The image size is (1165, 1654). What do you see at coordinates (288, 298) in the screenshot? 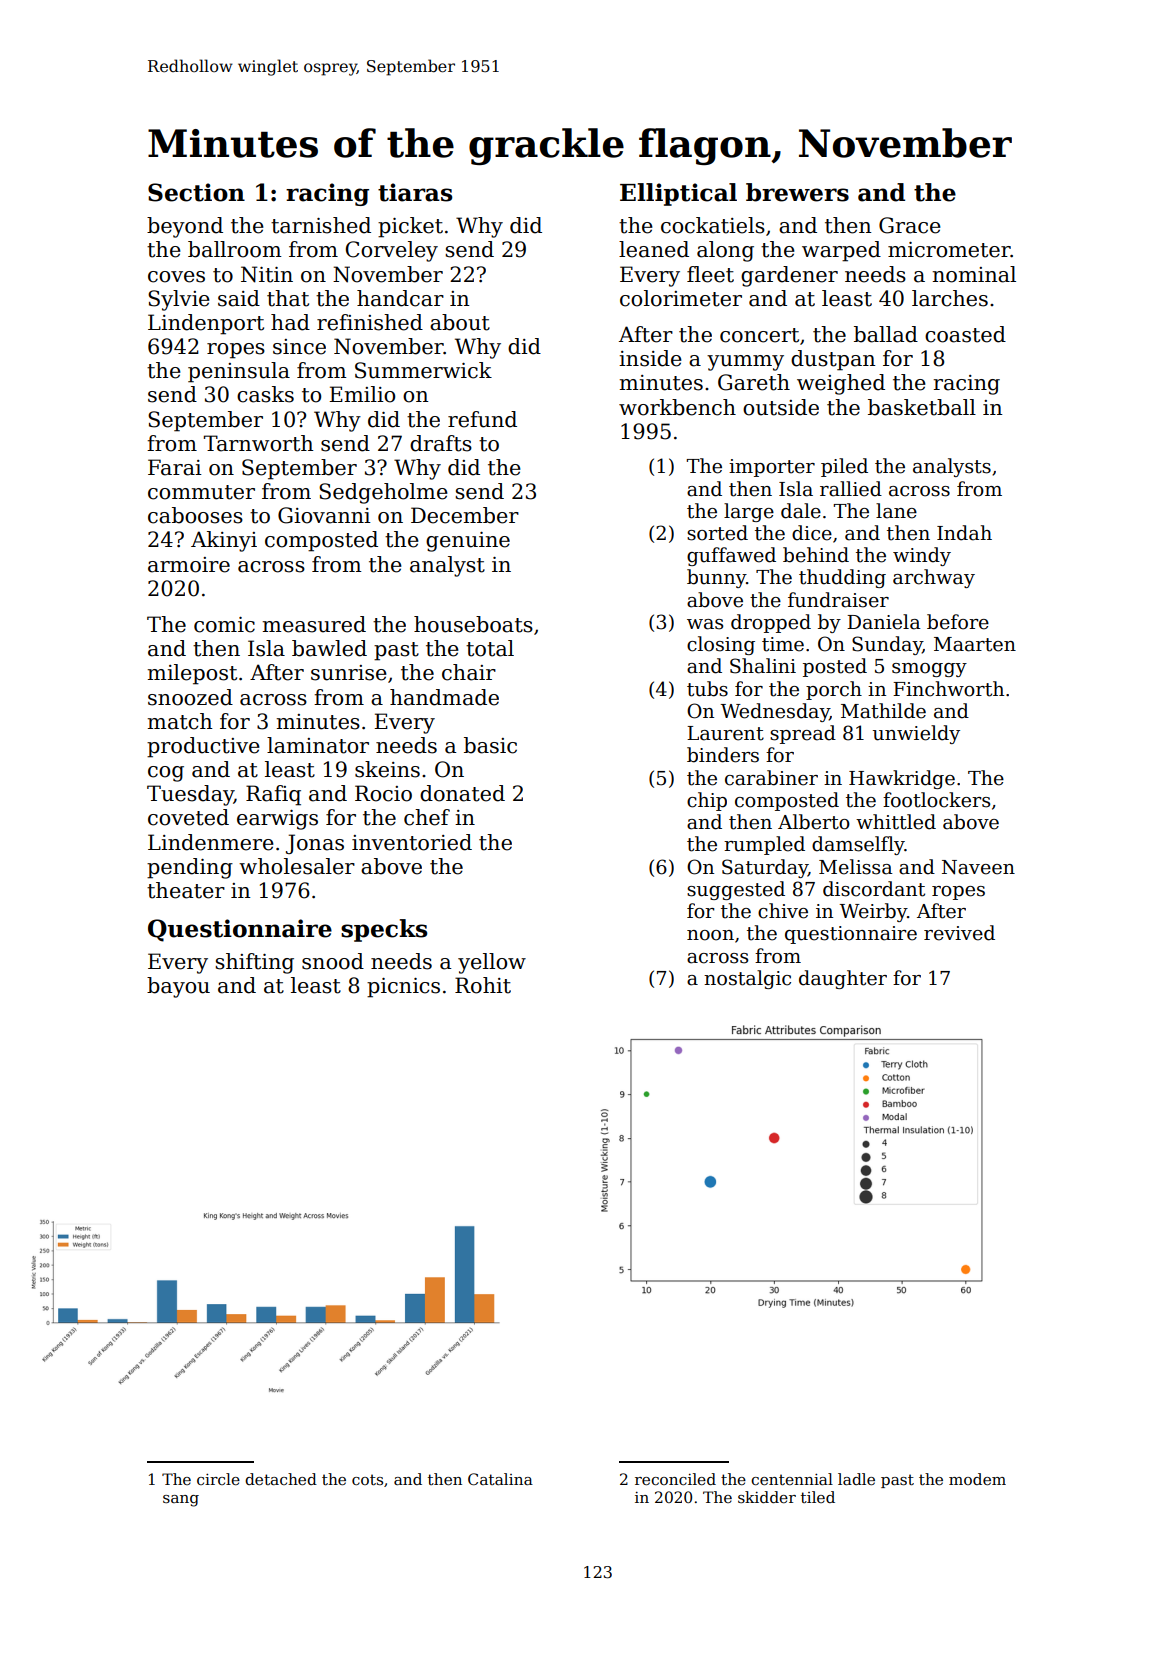
I see `that` at bounding box center [288, 298].
